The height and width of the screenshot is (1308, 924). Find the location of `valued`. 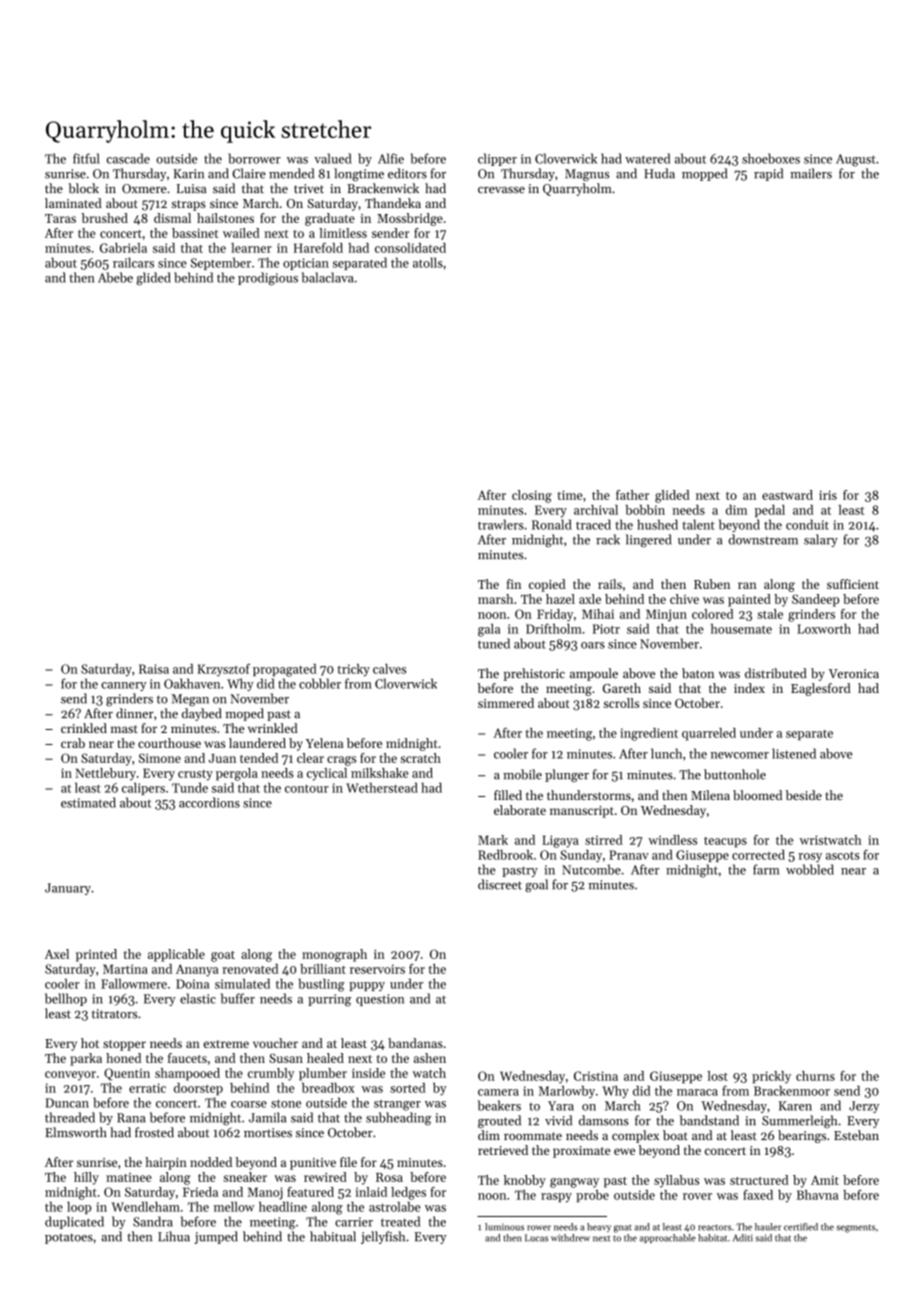

valued is located at coordinates (332, 158).
